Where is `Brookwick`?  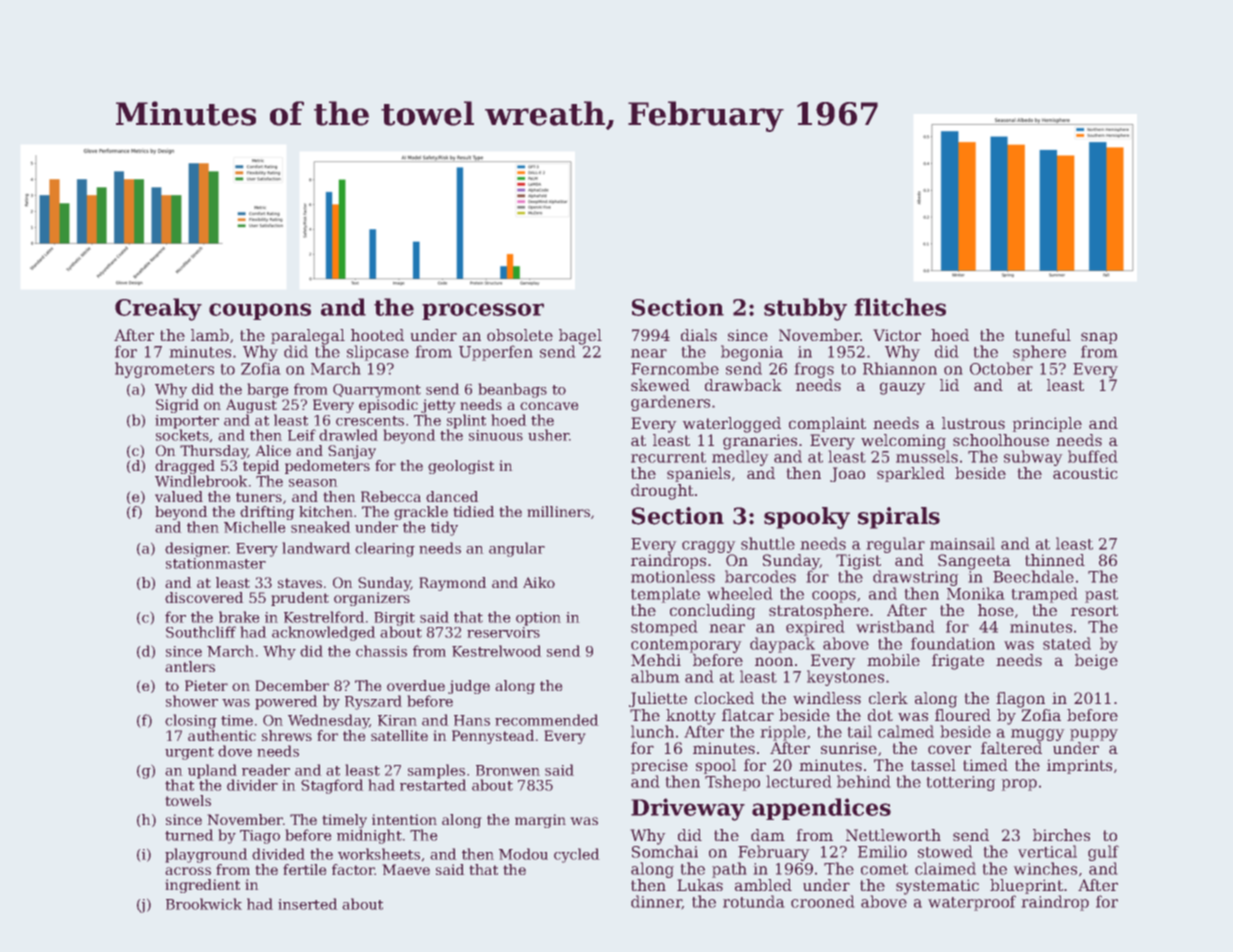
Brookwick is located at coordinates (204, 904).
